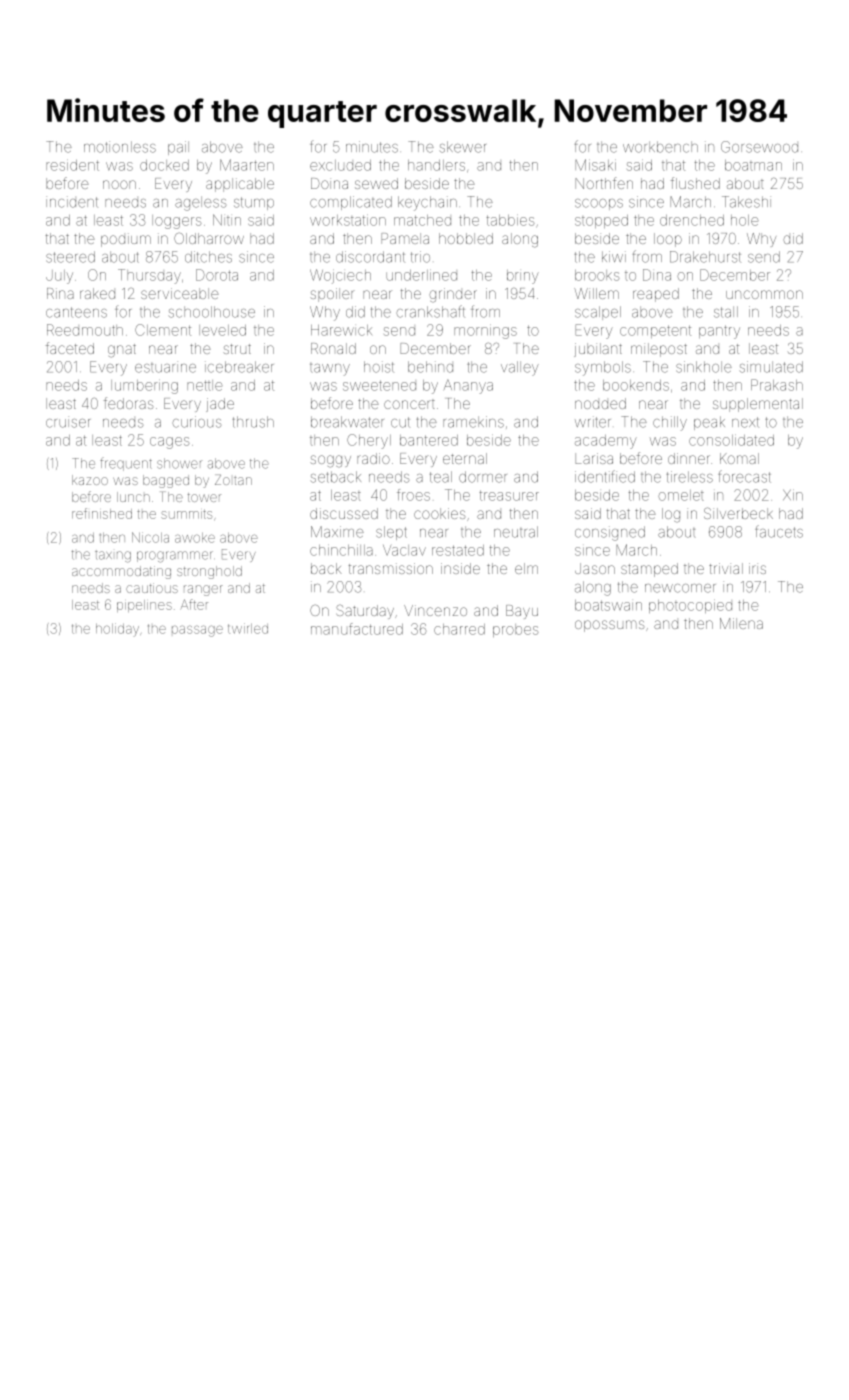 This screenshot has height=1400, width=849. What do you see at coordinates (516, 630) in the screenshot?
I see `probes` at bounding box center [516, 630].
